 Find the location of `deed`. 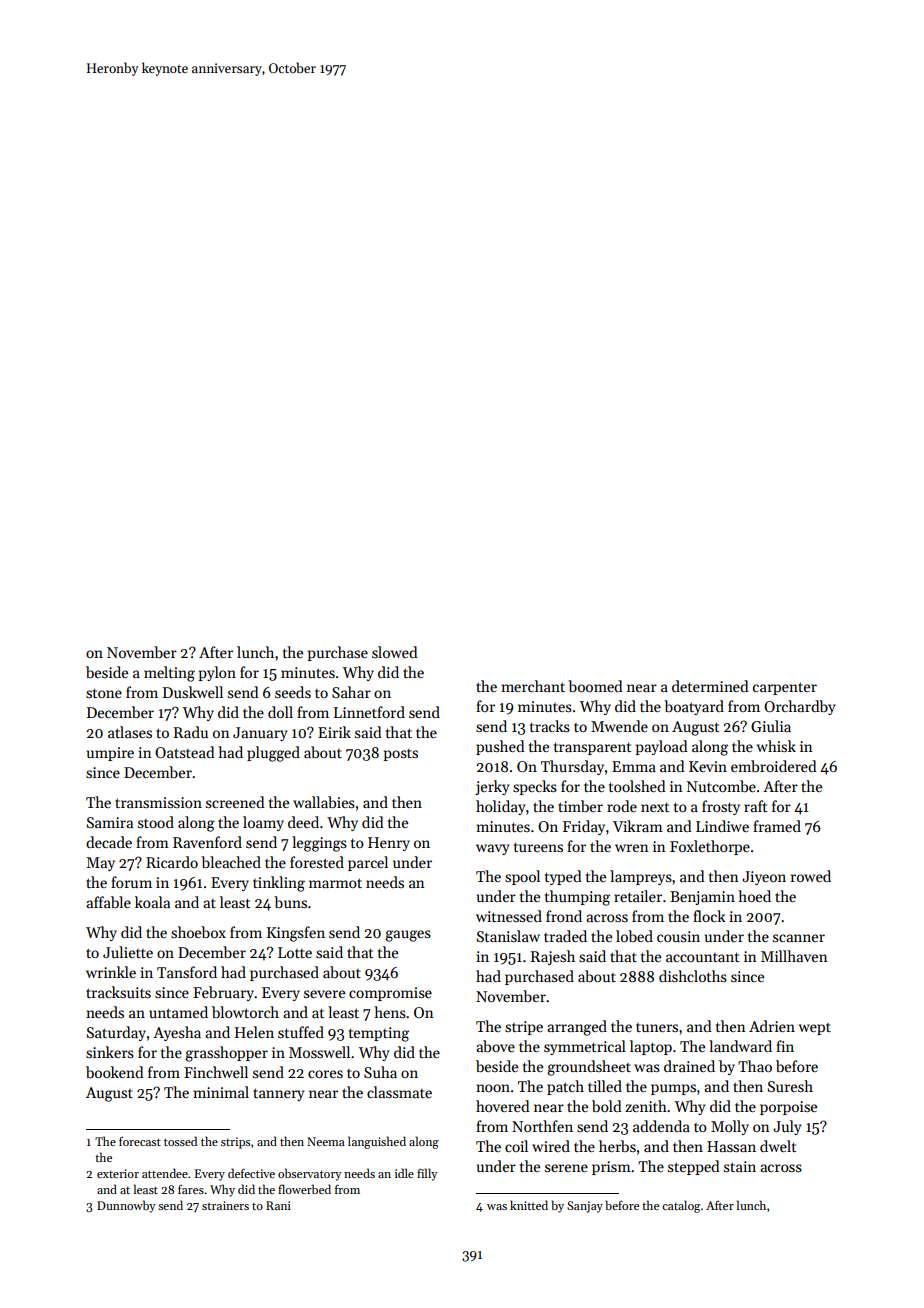

deed is located at coordinates (303, 822).
